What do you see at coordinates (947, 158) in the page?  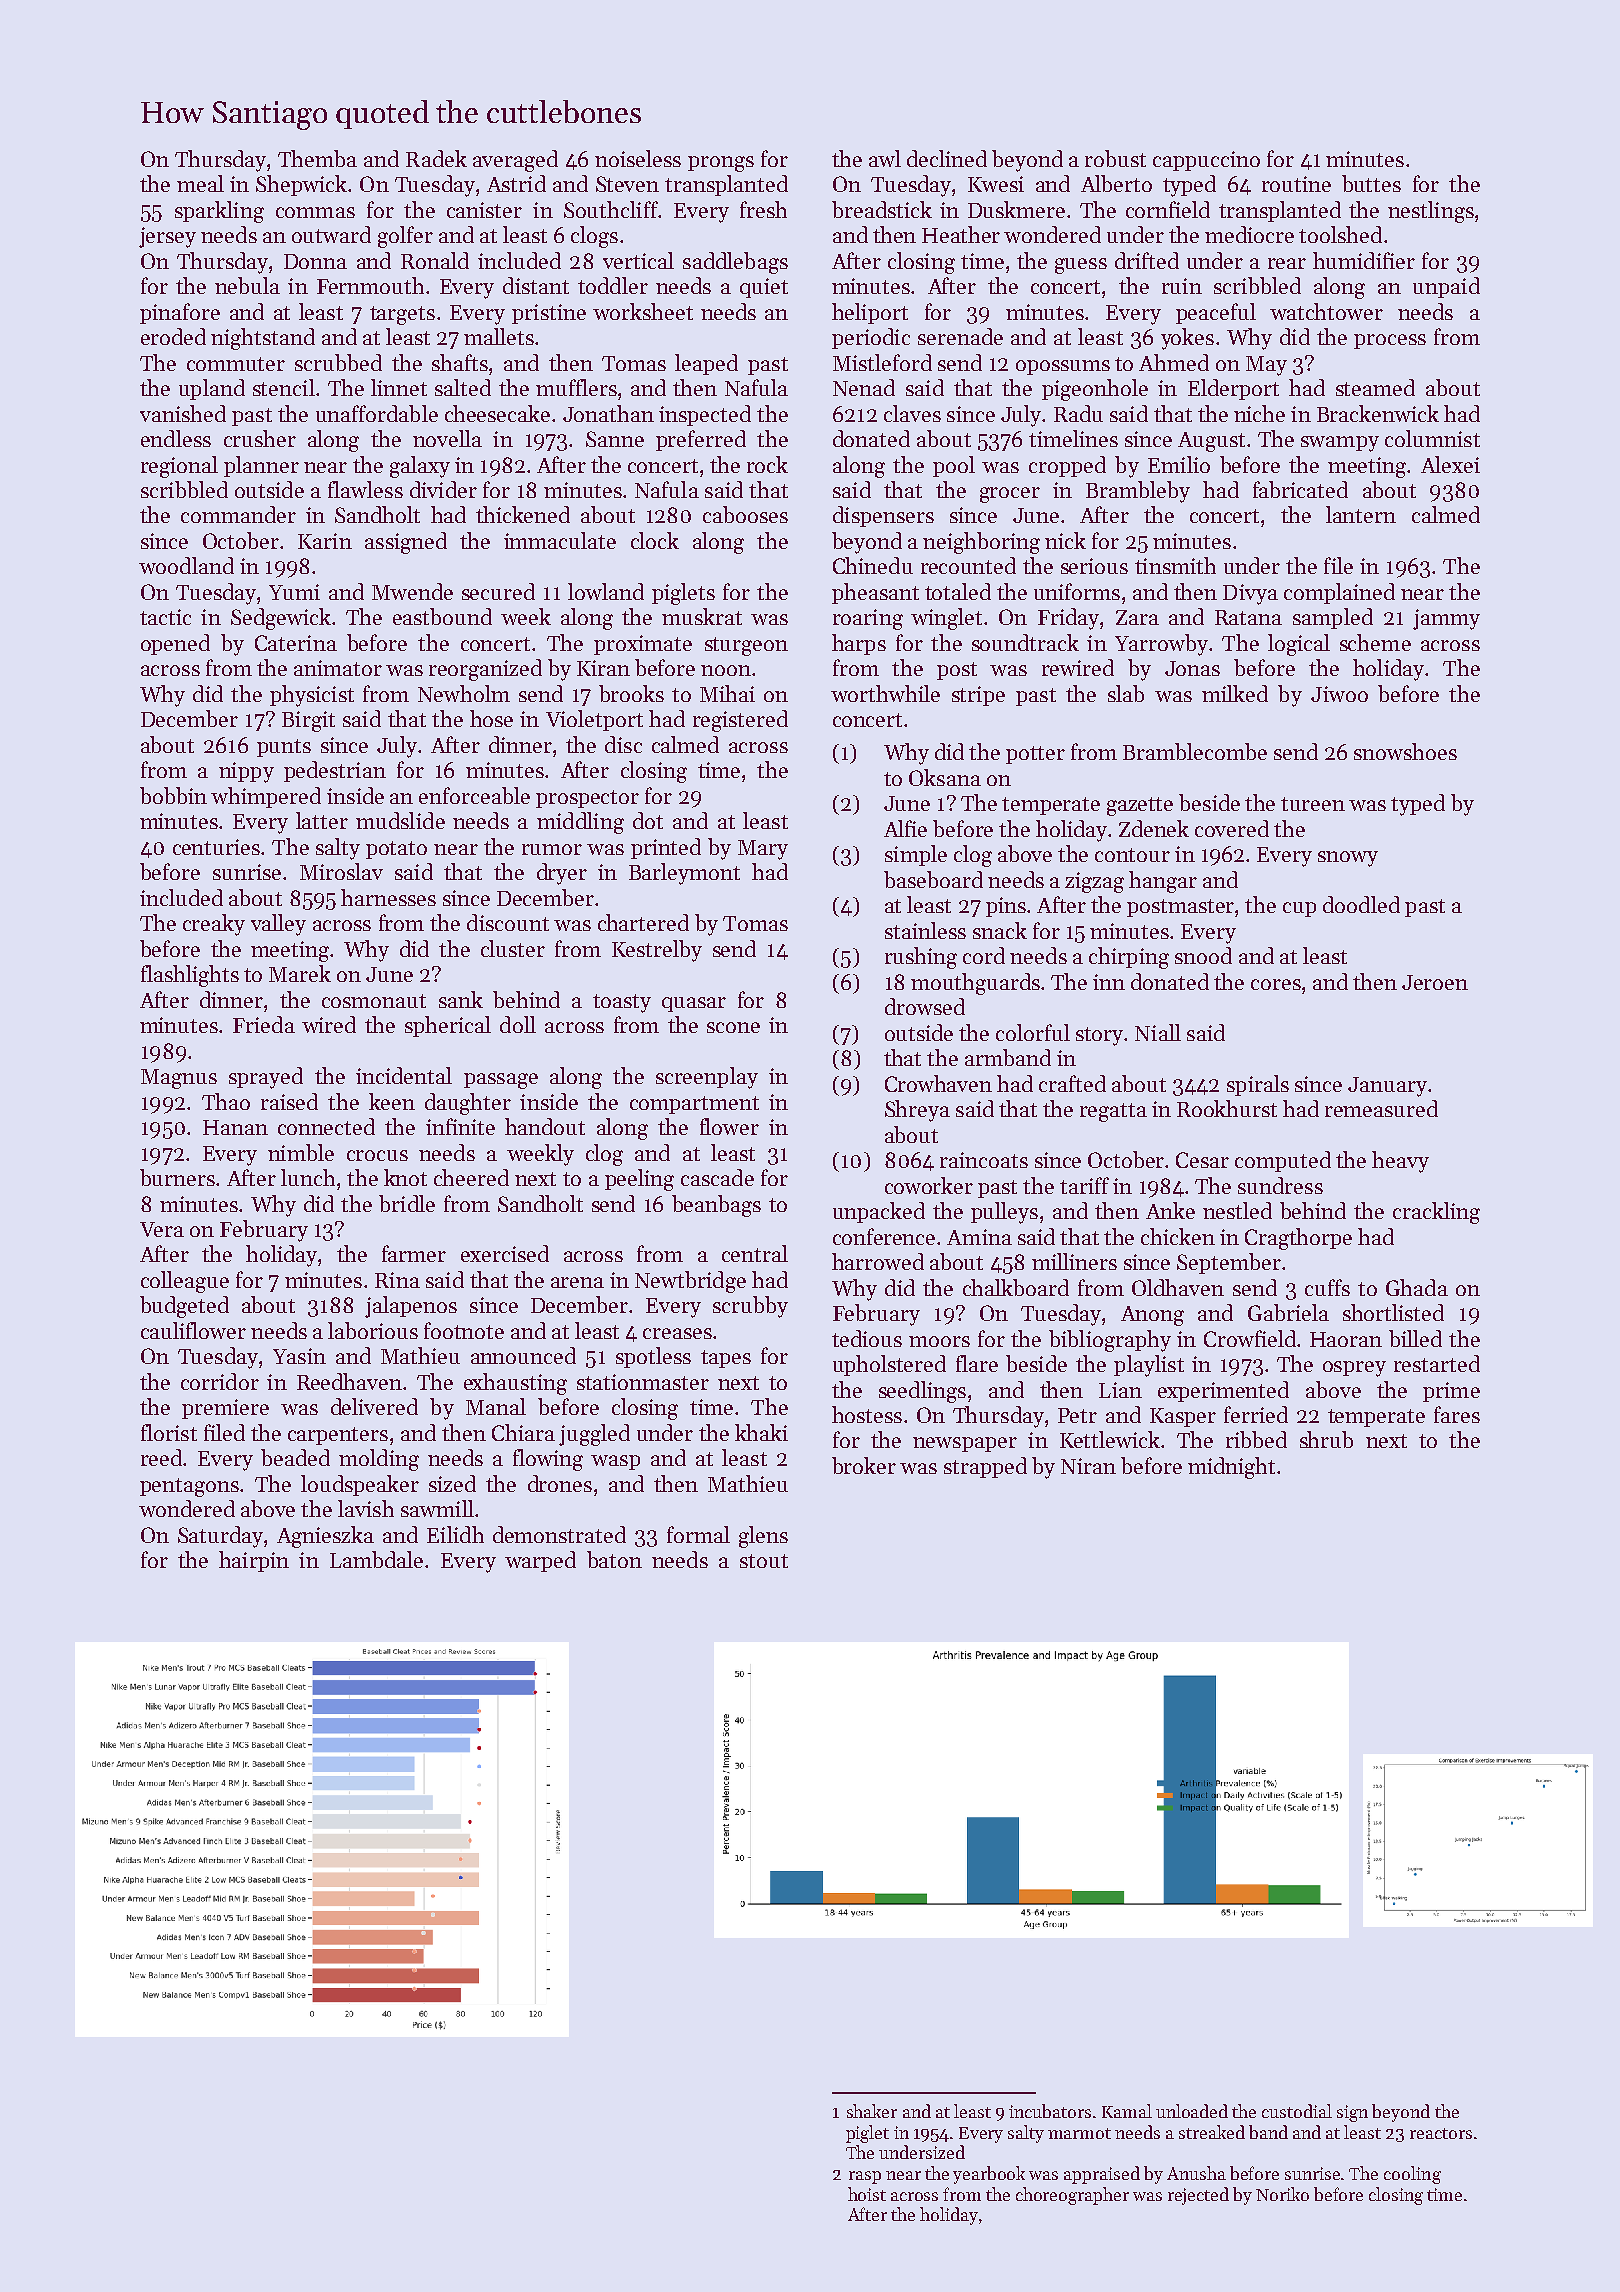 I see `declined` at bounding box center [947, 158].
